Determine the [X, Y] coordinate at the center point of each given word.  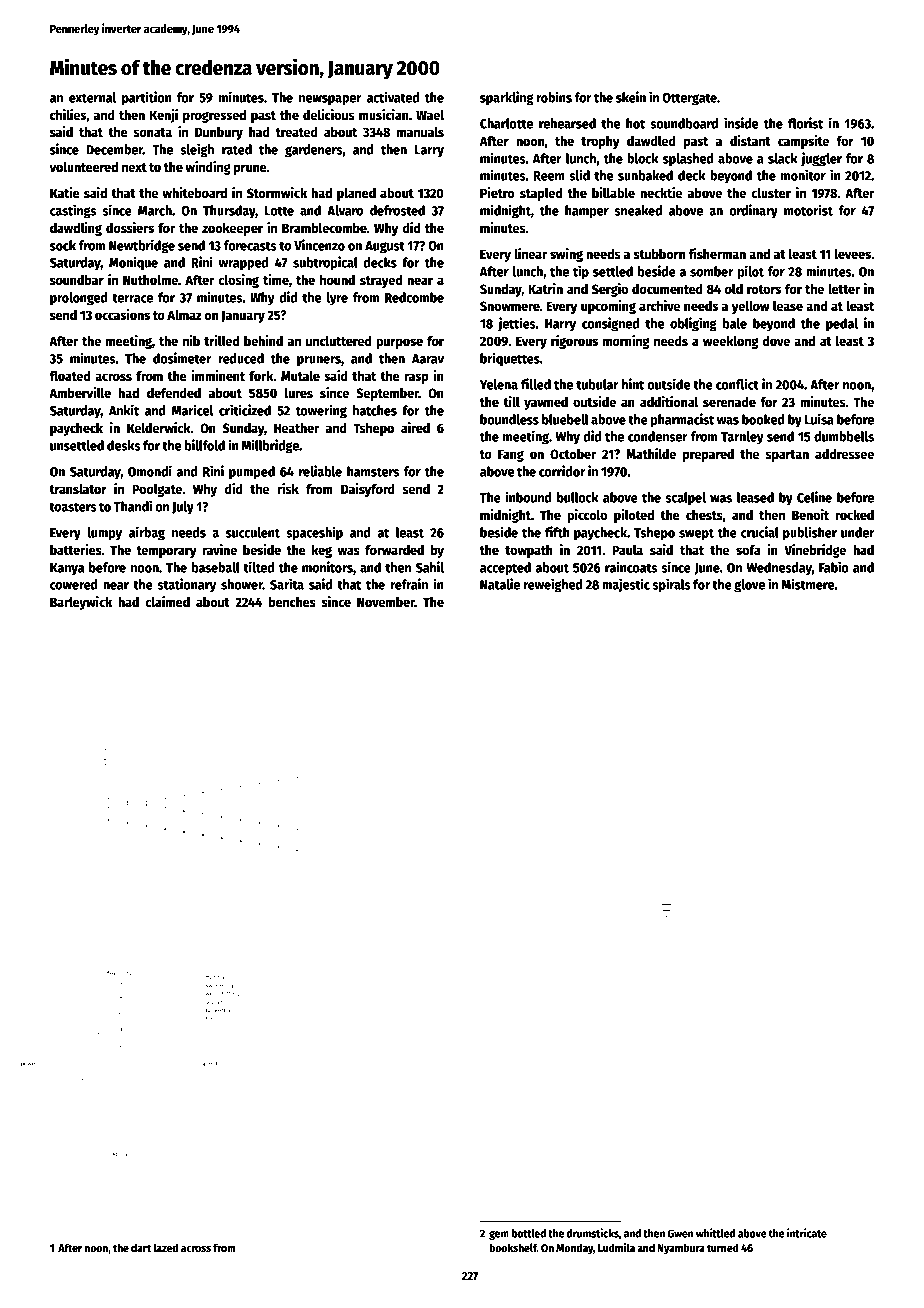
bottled [528, 1233]
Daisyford [368, 490]
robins [554, 97]
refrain [409, 584]
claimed [168, 601]
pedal [842, 325]
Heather [296, 428]
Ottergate [689, 99]
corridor [562, 471]
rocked [854, 515]
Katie [65, 192]
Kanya [67, 569]
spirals [671, 585]
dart [141, 1247]
